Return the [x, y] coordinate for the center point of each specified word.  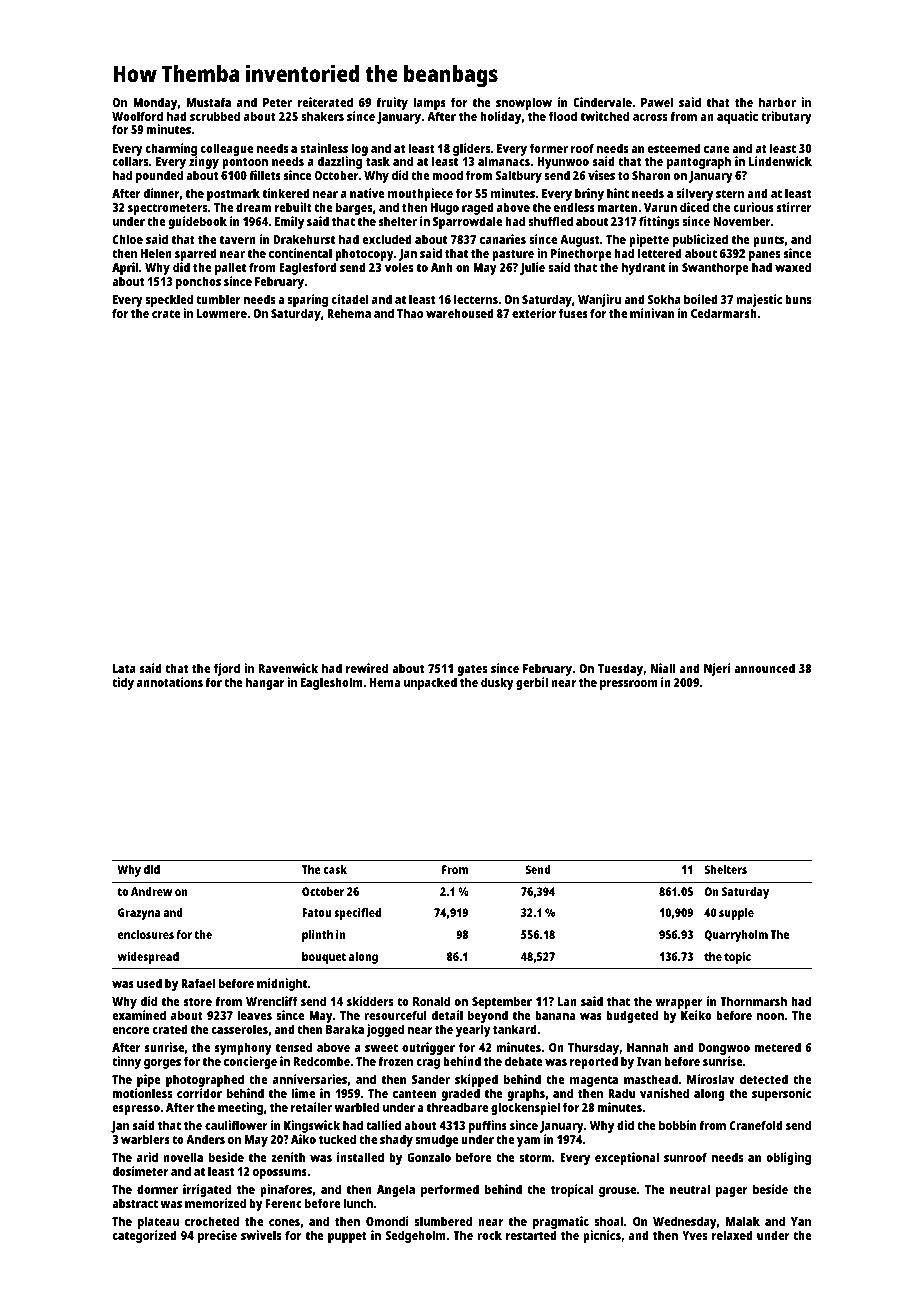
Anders [205, 1139]
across [650, 117]
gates [472, 670]
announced [764, 668]
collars [130, 161]
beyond [488, 1016]
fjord [227, 669]
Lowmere [222, 313]
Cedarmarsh [724, 313]
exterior [534, 313]
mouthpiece [420, 195]
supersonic [781, 1094]
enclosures [146, 934]
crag [428, 1064]
